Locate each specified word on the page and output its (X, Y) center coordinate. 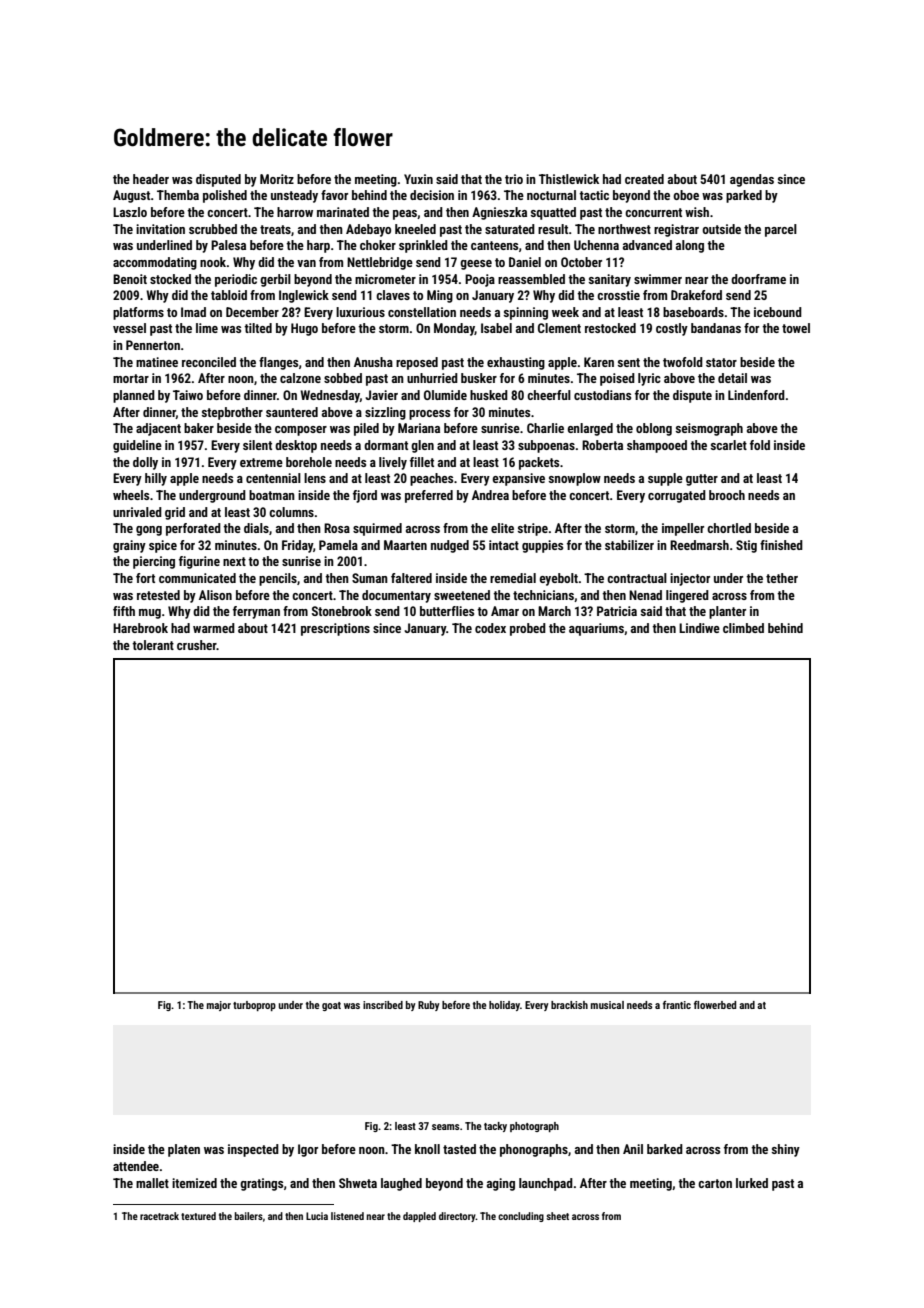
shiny (786, 1150)
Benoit (130, 279)
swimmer (658, 279)
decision (432, 195)
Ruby (429, 1006)
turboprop (254, 1006)
